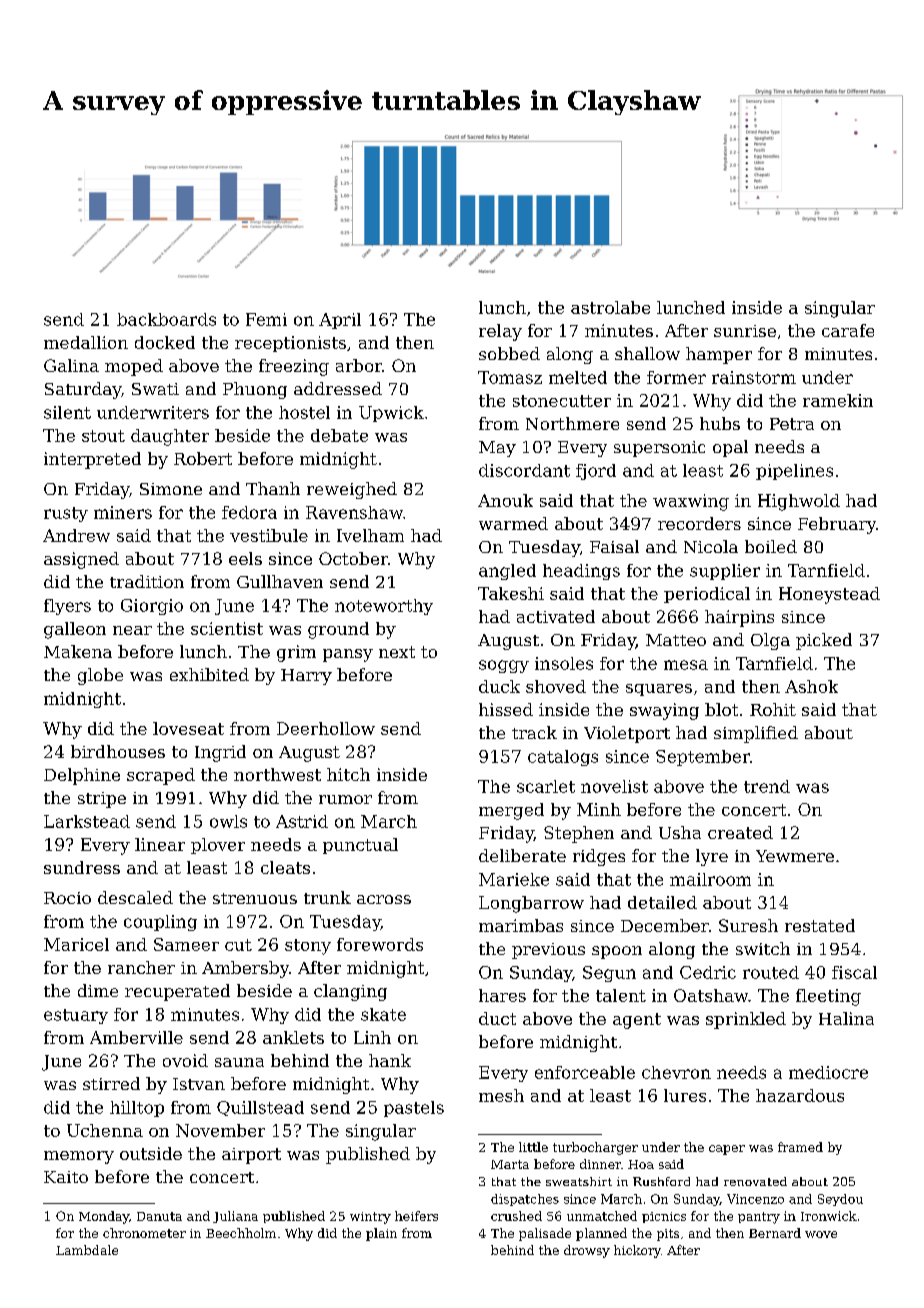 The height and width of the page is (1308, 924). Describe the element at coordinates (87, 1250) in the page. I see `Lambdale` at that location.
